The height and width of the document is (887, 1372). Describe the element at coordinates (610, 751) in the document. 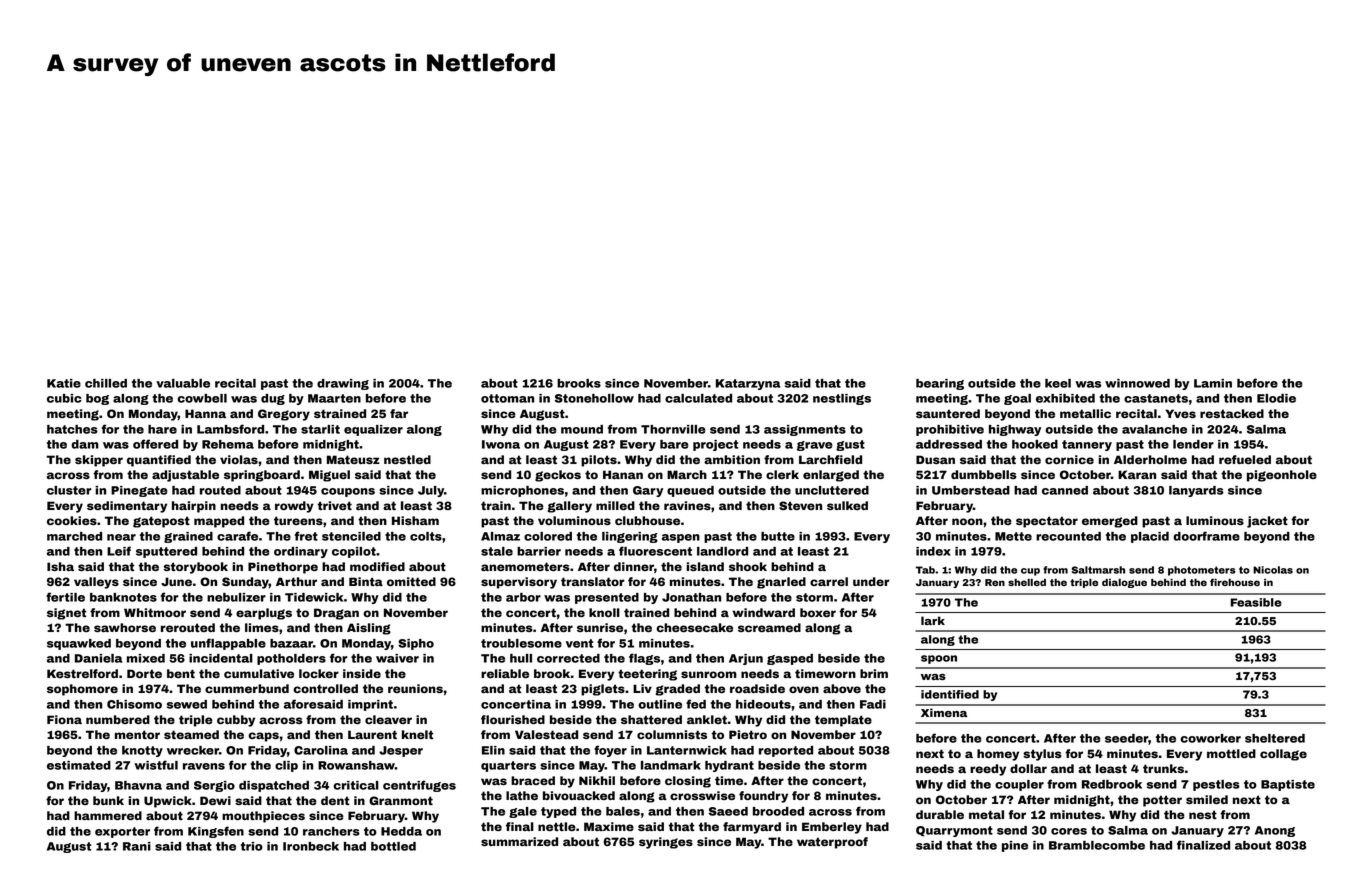

I see `foyer` at that location.
